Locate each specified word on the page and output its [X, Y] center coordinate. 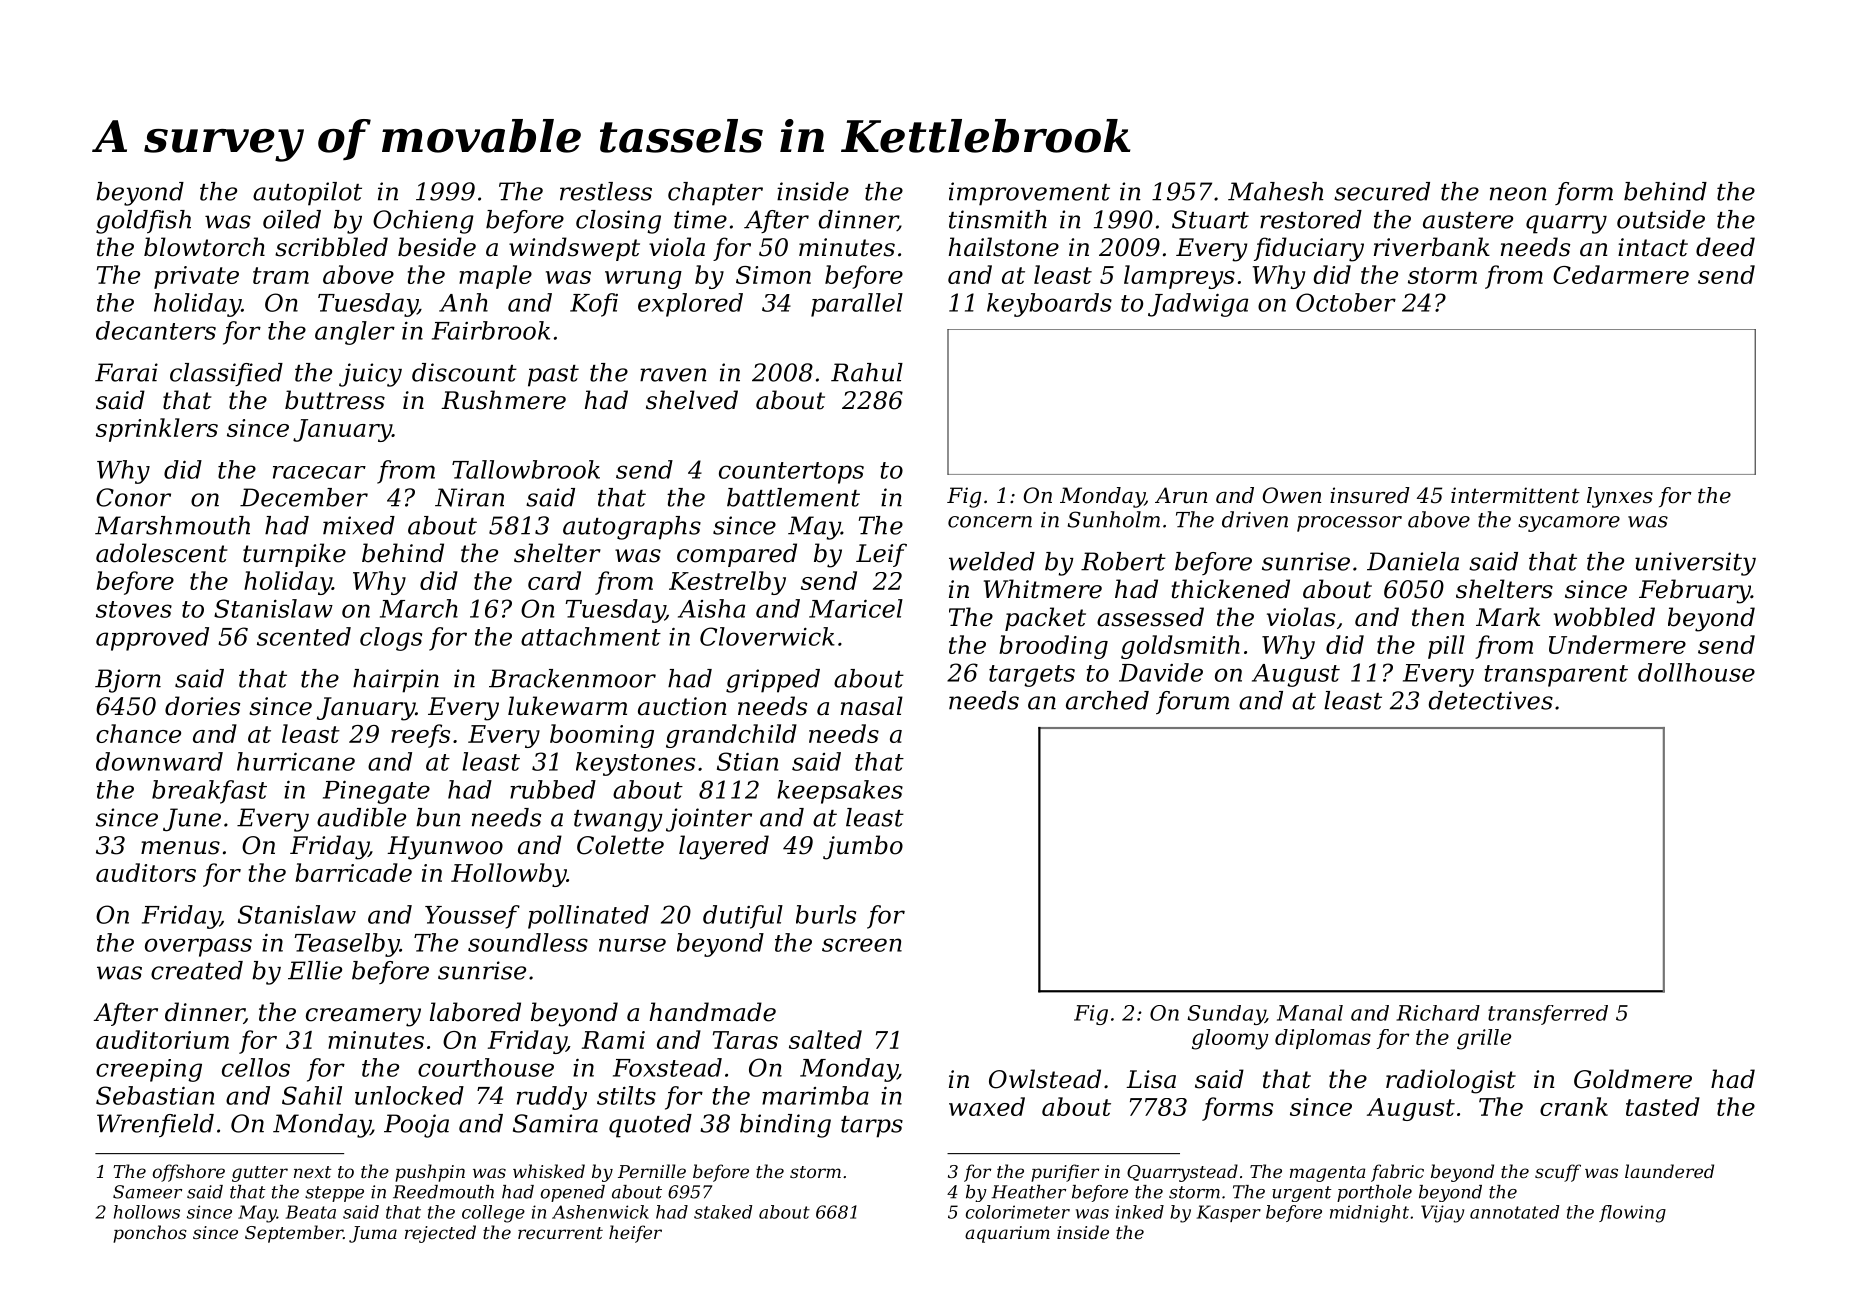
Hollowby [509, 875]
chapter [715, 194]
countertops [791, 473]
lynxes [1620, 497]
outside [1661, 219]
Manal [1310, 1013]
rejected [440, 1234]
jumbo [863, 847]
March [419, 608]
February [1695, 591]
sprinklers [157, 430]
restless [606, 191]
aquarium [1007, 1234]
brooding [1053, 647]
